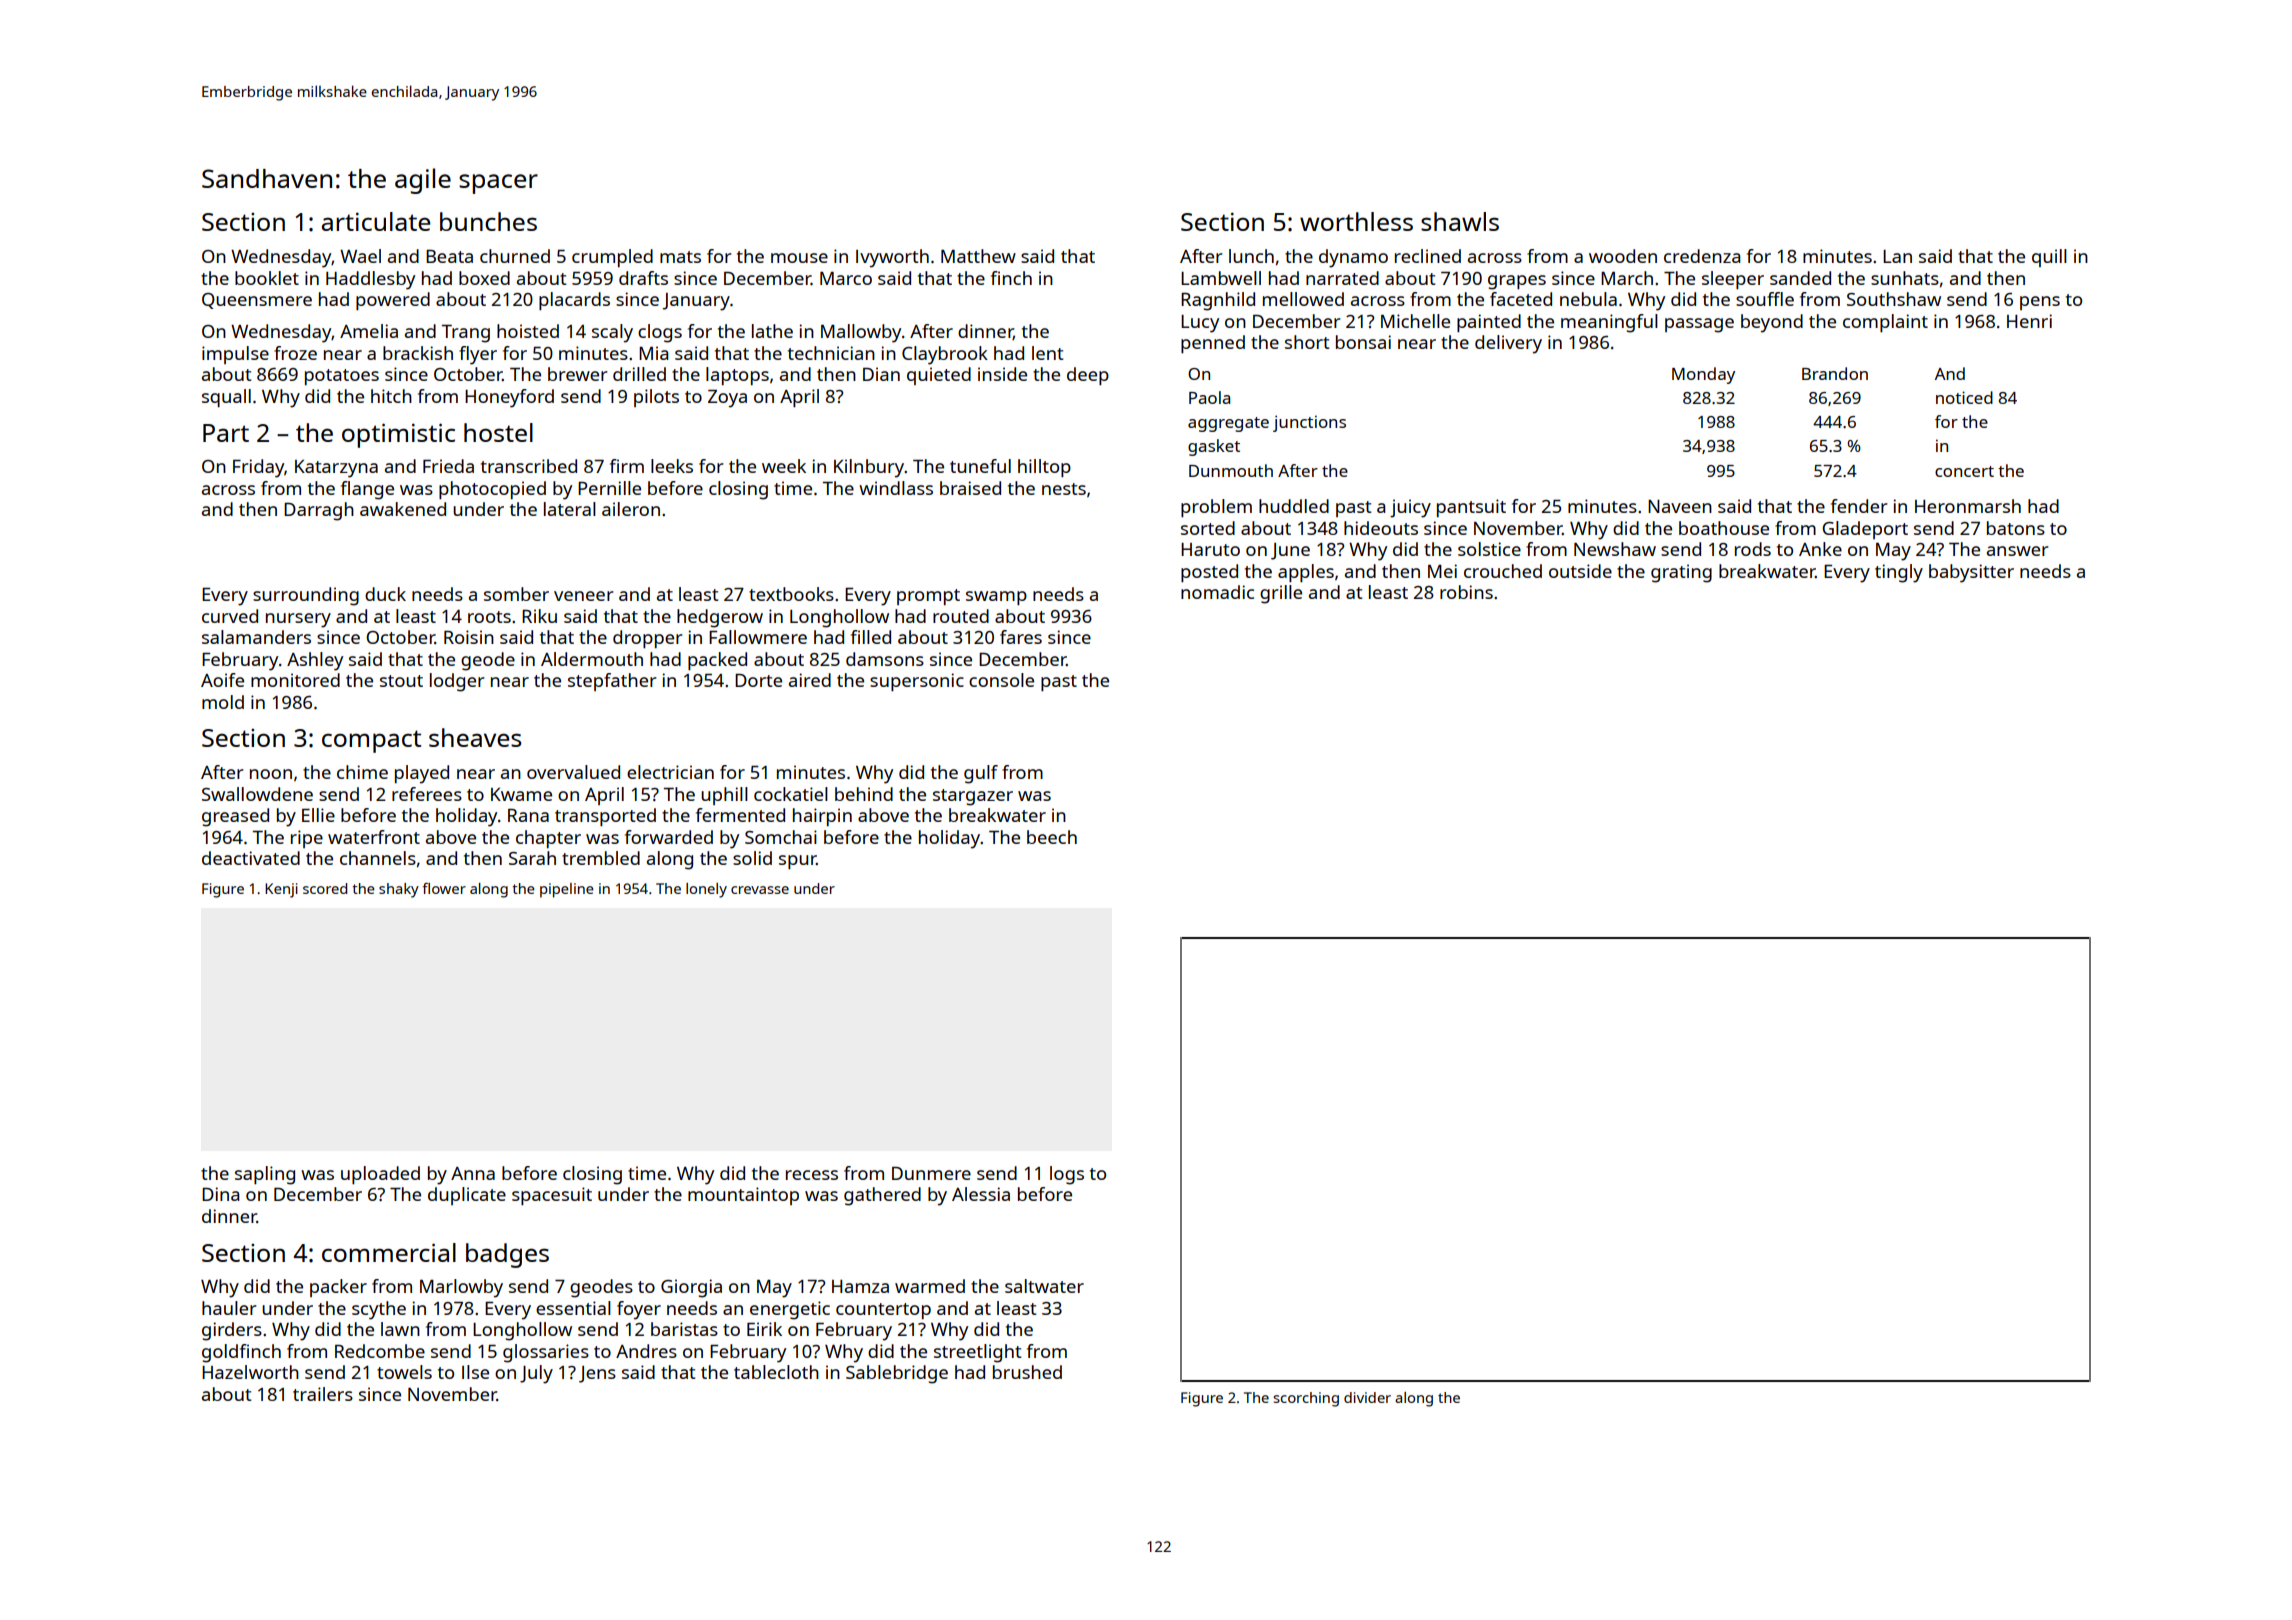  I want to click on Alessia, so click(981, 1194).
